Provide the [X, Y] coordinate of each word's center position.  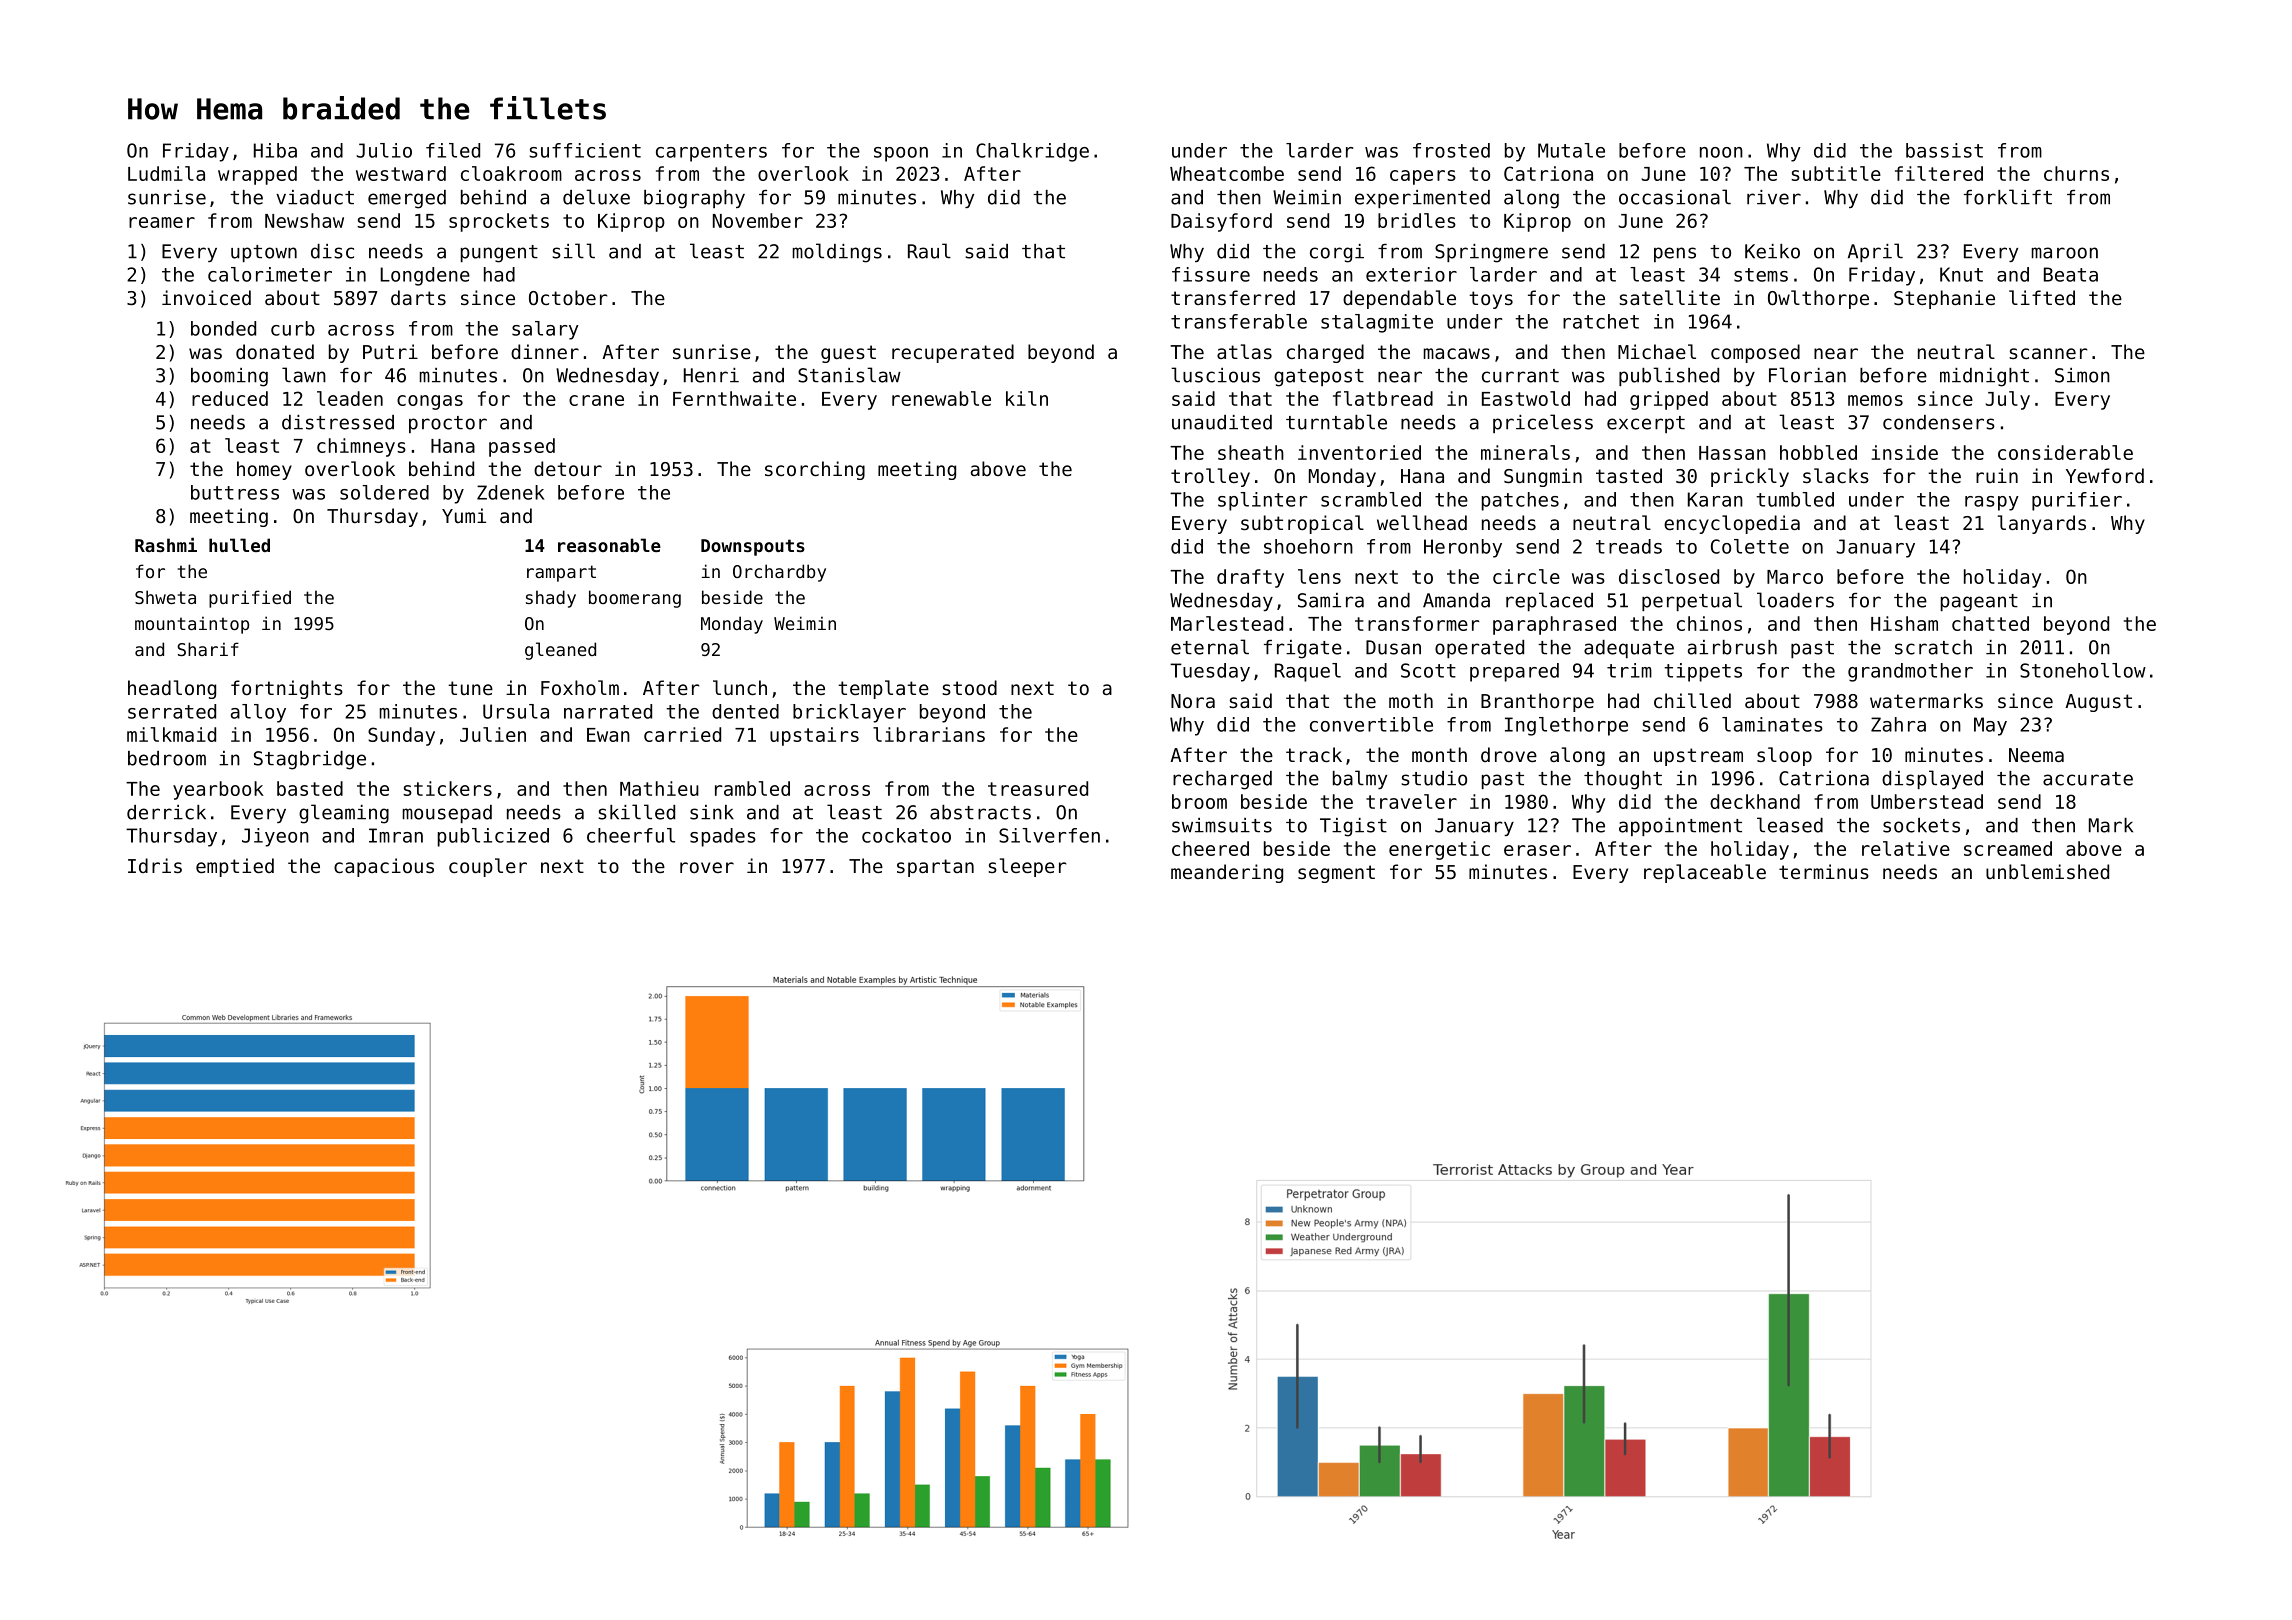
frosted [1451, 150]
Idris [155, 865]
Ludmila [166, 173]
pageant [1979, 603]
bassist [1944, 150]
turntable [1336, 422]
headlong [172, 689]
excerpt [1646, 424]
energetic [1439, 850]
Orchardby [779, 573]
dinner [545, 351]
